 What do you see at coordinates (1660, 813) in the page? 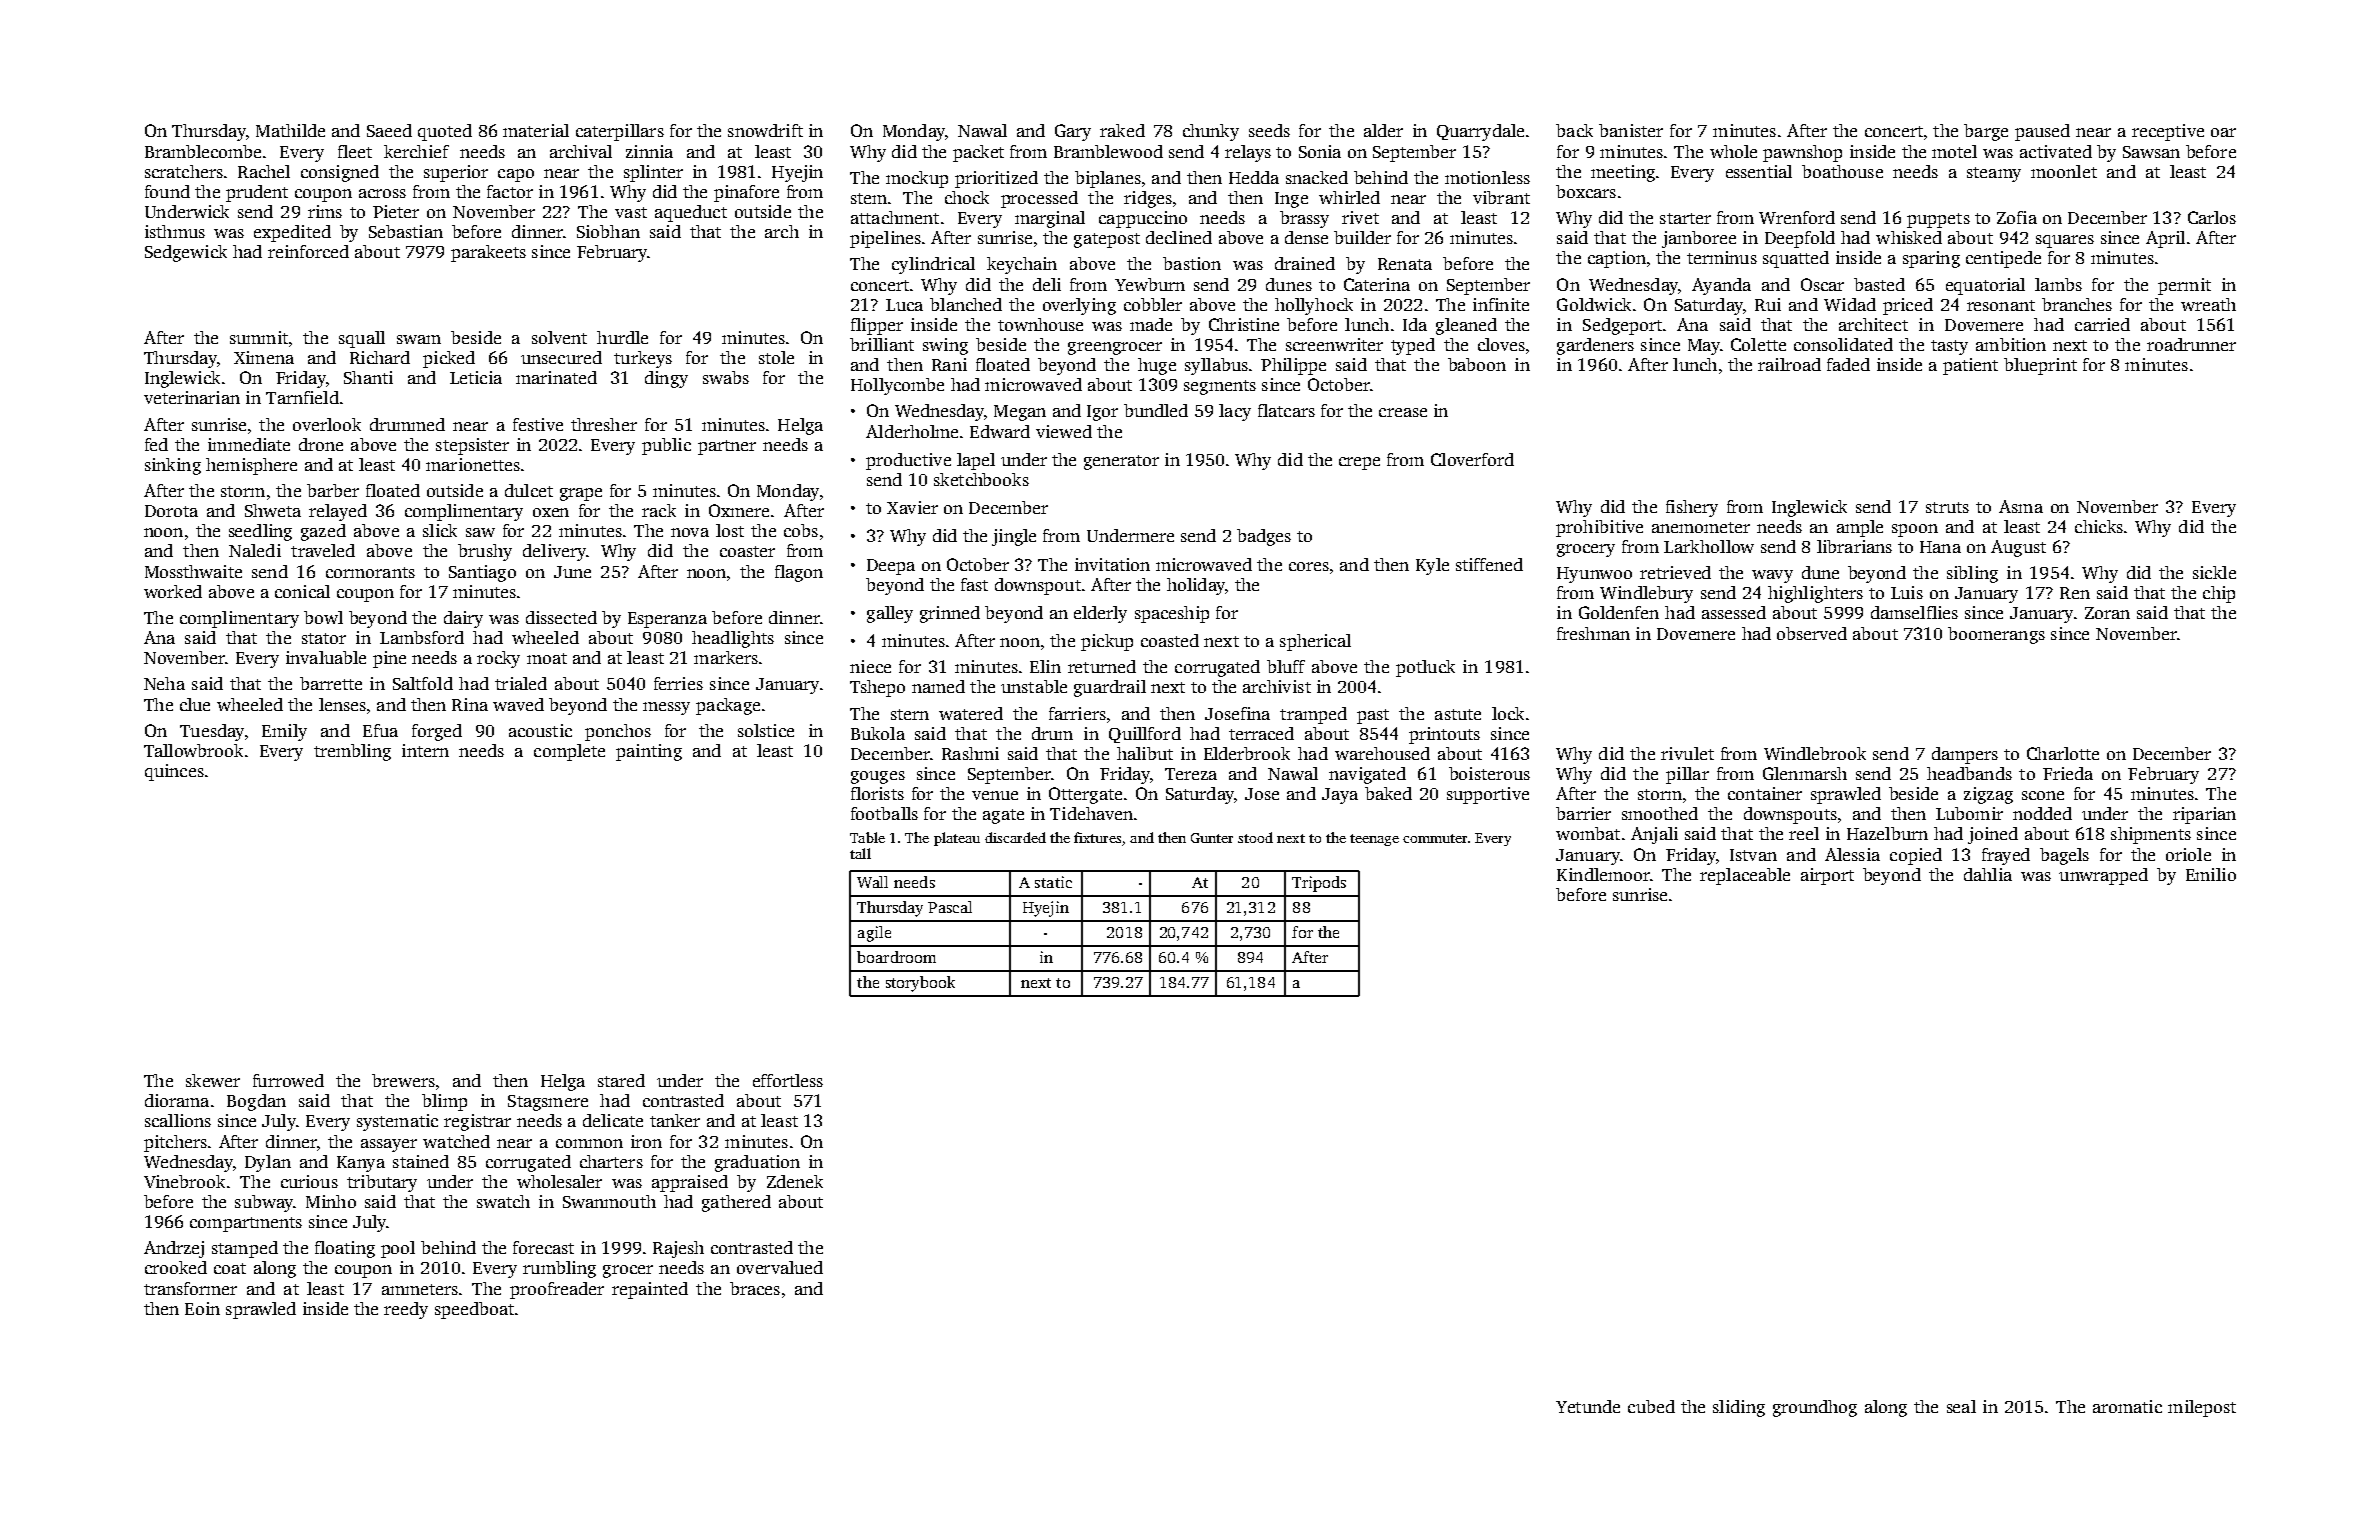
I see `smoothed` at bounding box center [1660, 813].
